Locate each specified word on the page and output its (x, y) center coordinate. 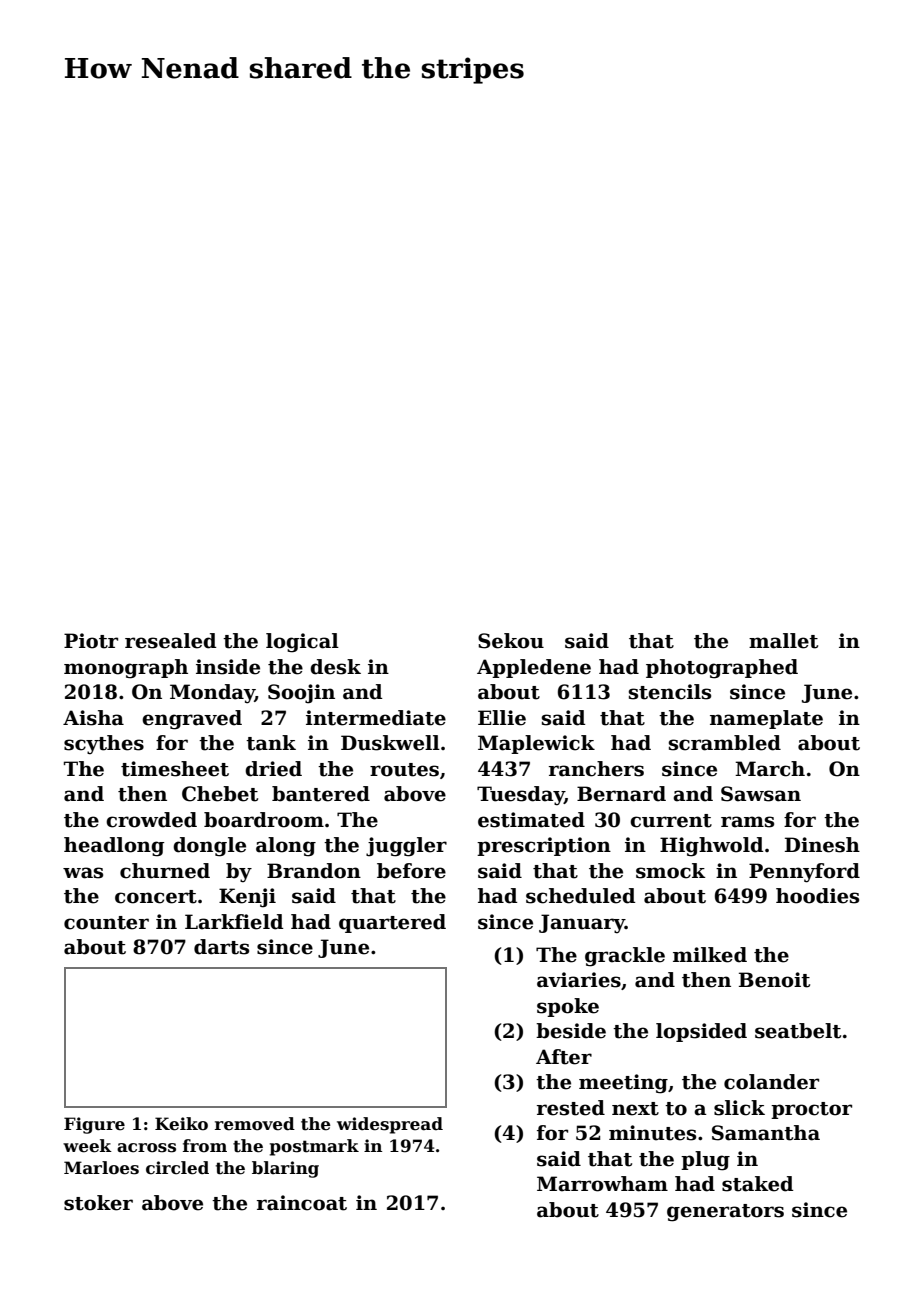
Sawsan (761, 794)
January (582, 924)
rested (571, 1108)
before (411, 871)
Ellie (502, 718)
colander (771, 1082)
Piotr (91, 641)
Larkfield (234, 922)
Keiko (181, 1124)
